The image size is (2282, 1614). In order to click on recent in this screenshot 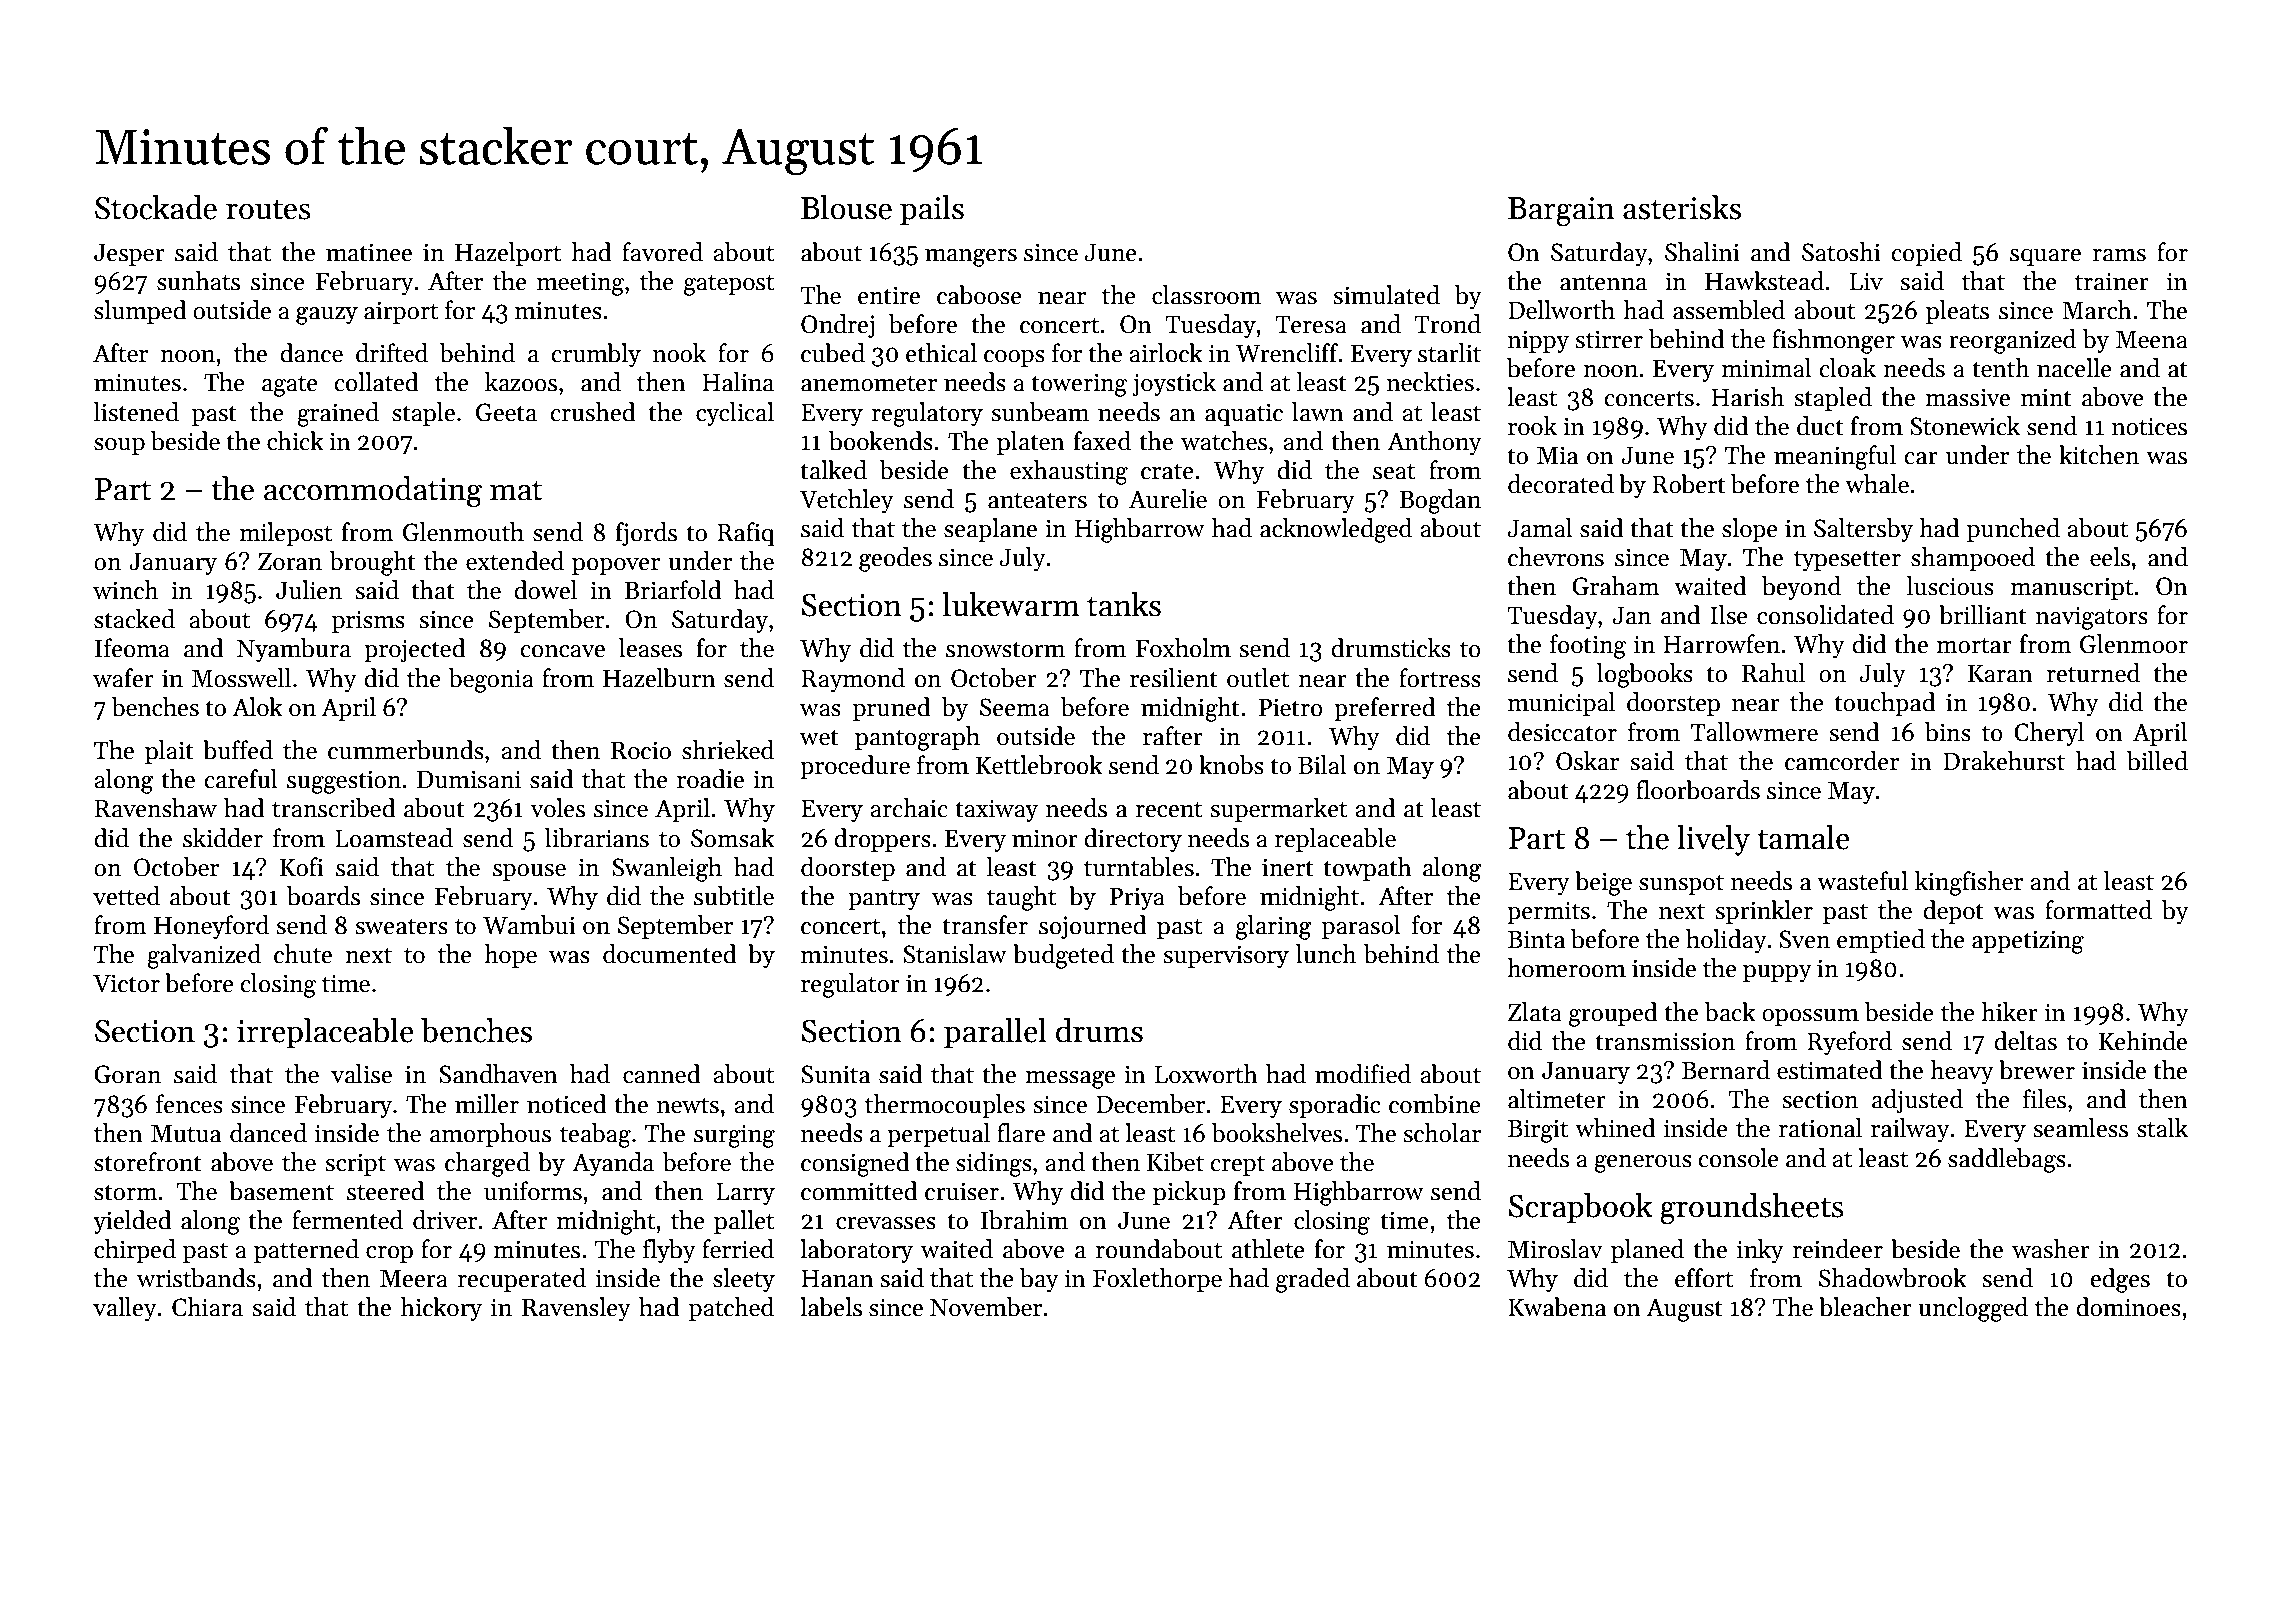, I will do `click(1169, 809)`.
